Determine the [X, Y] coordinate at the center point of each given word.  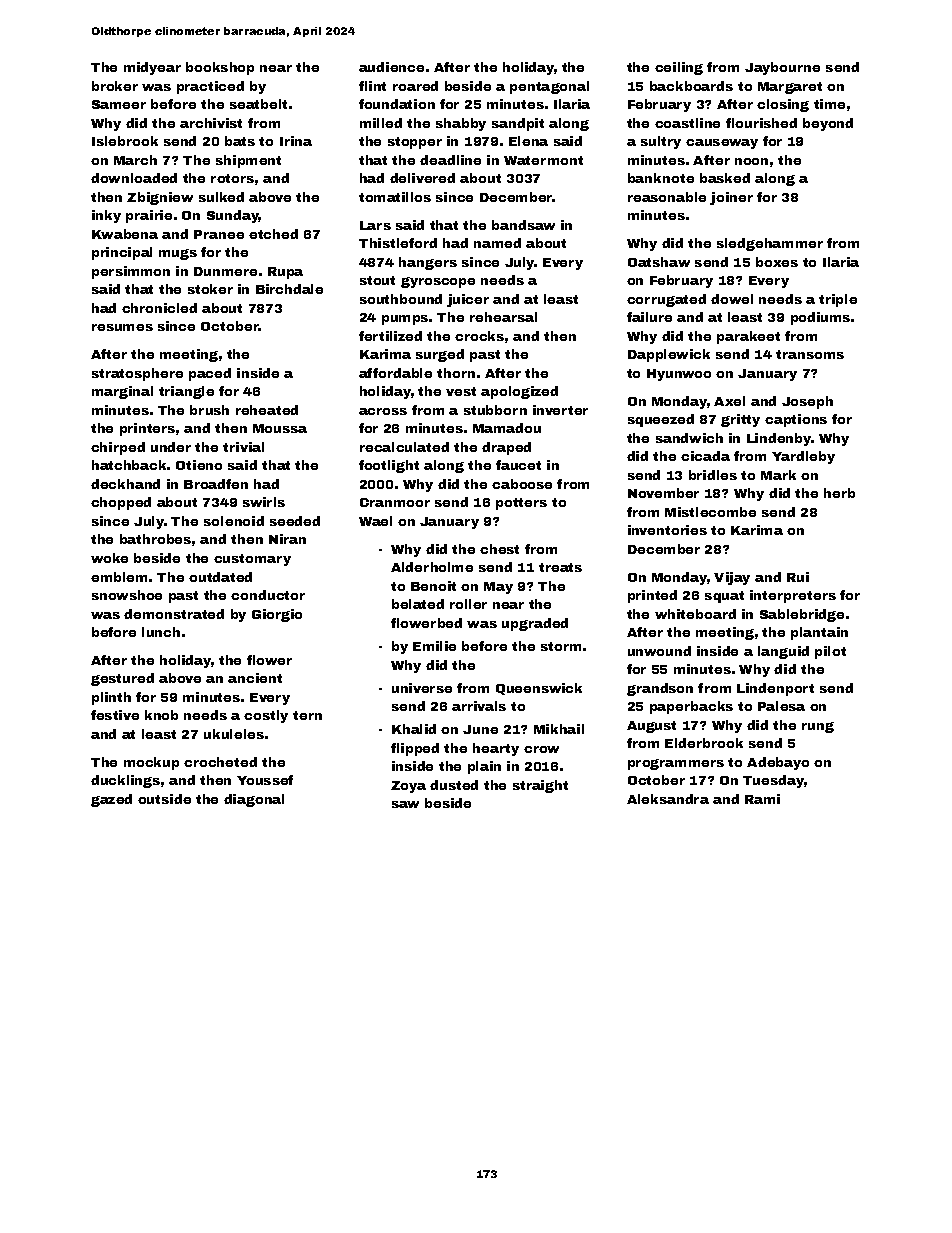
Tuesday [773, 781]
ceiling [679, 68]
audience [391, 67]
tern [307, 715]
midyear [152, 68]
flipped [415, 749]
